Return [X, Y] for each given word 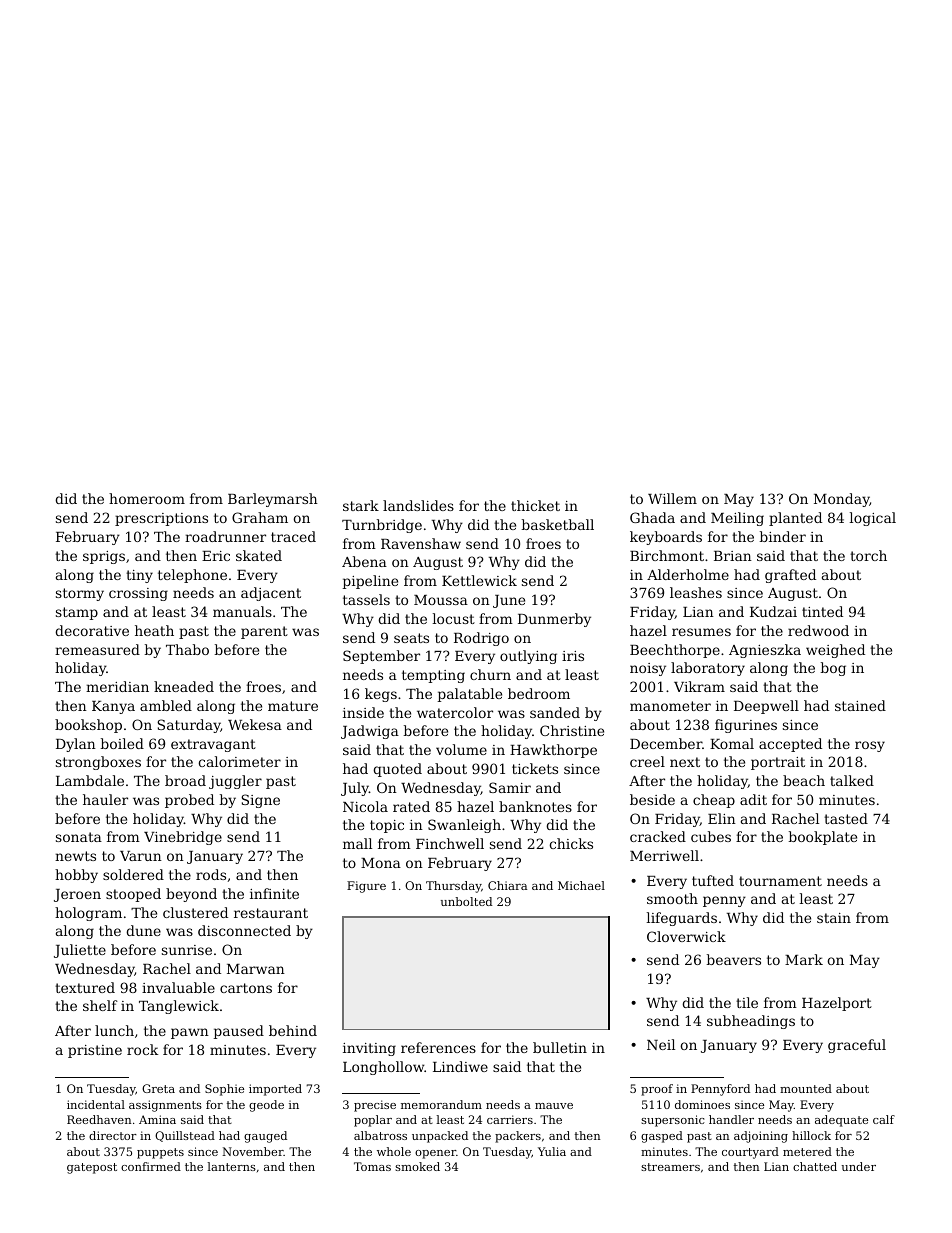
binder [783, 536]
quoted [397, 770]
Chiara [508, 885]
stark [361, 505]
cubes [711, 836]
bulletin [560, 1047]
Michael [581, 885]
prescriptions [161, 519]
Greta [158, 1088]
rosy [870, 746]
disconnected [244, 930]
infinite [274, 893]
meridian [117, 686]
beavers [734, 959]
